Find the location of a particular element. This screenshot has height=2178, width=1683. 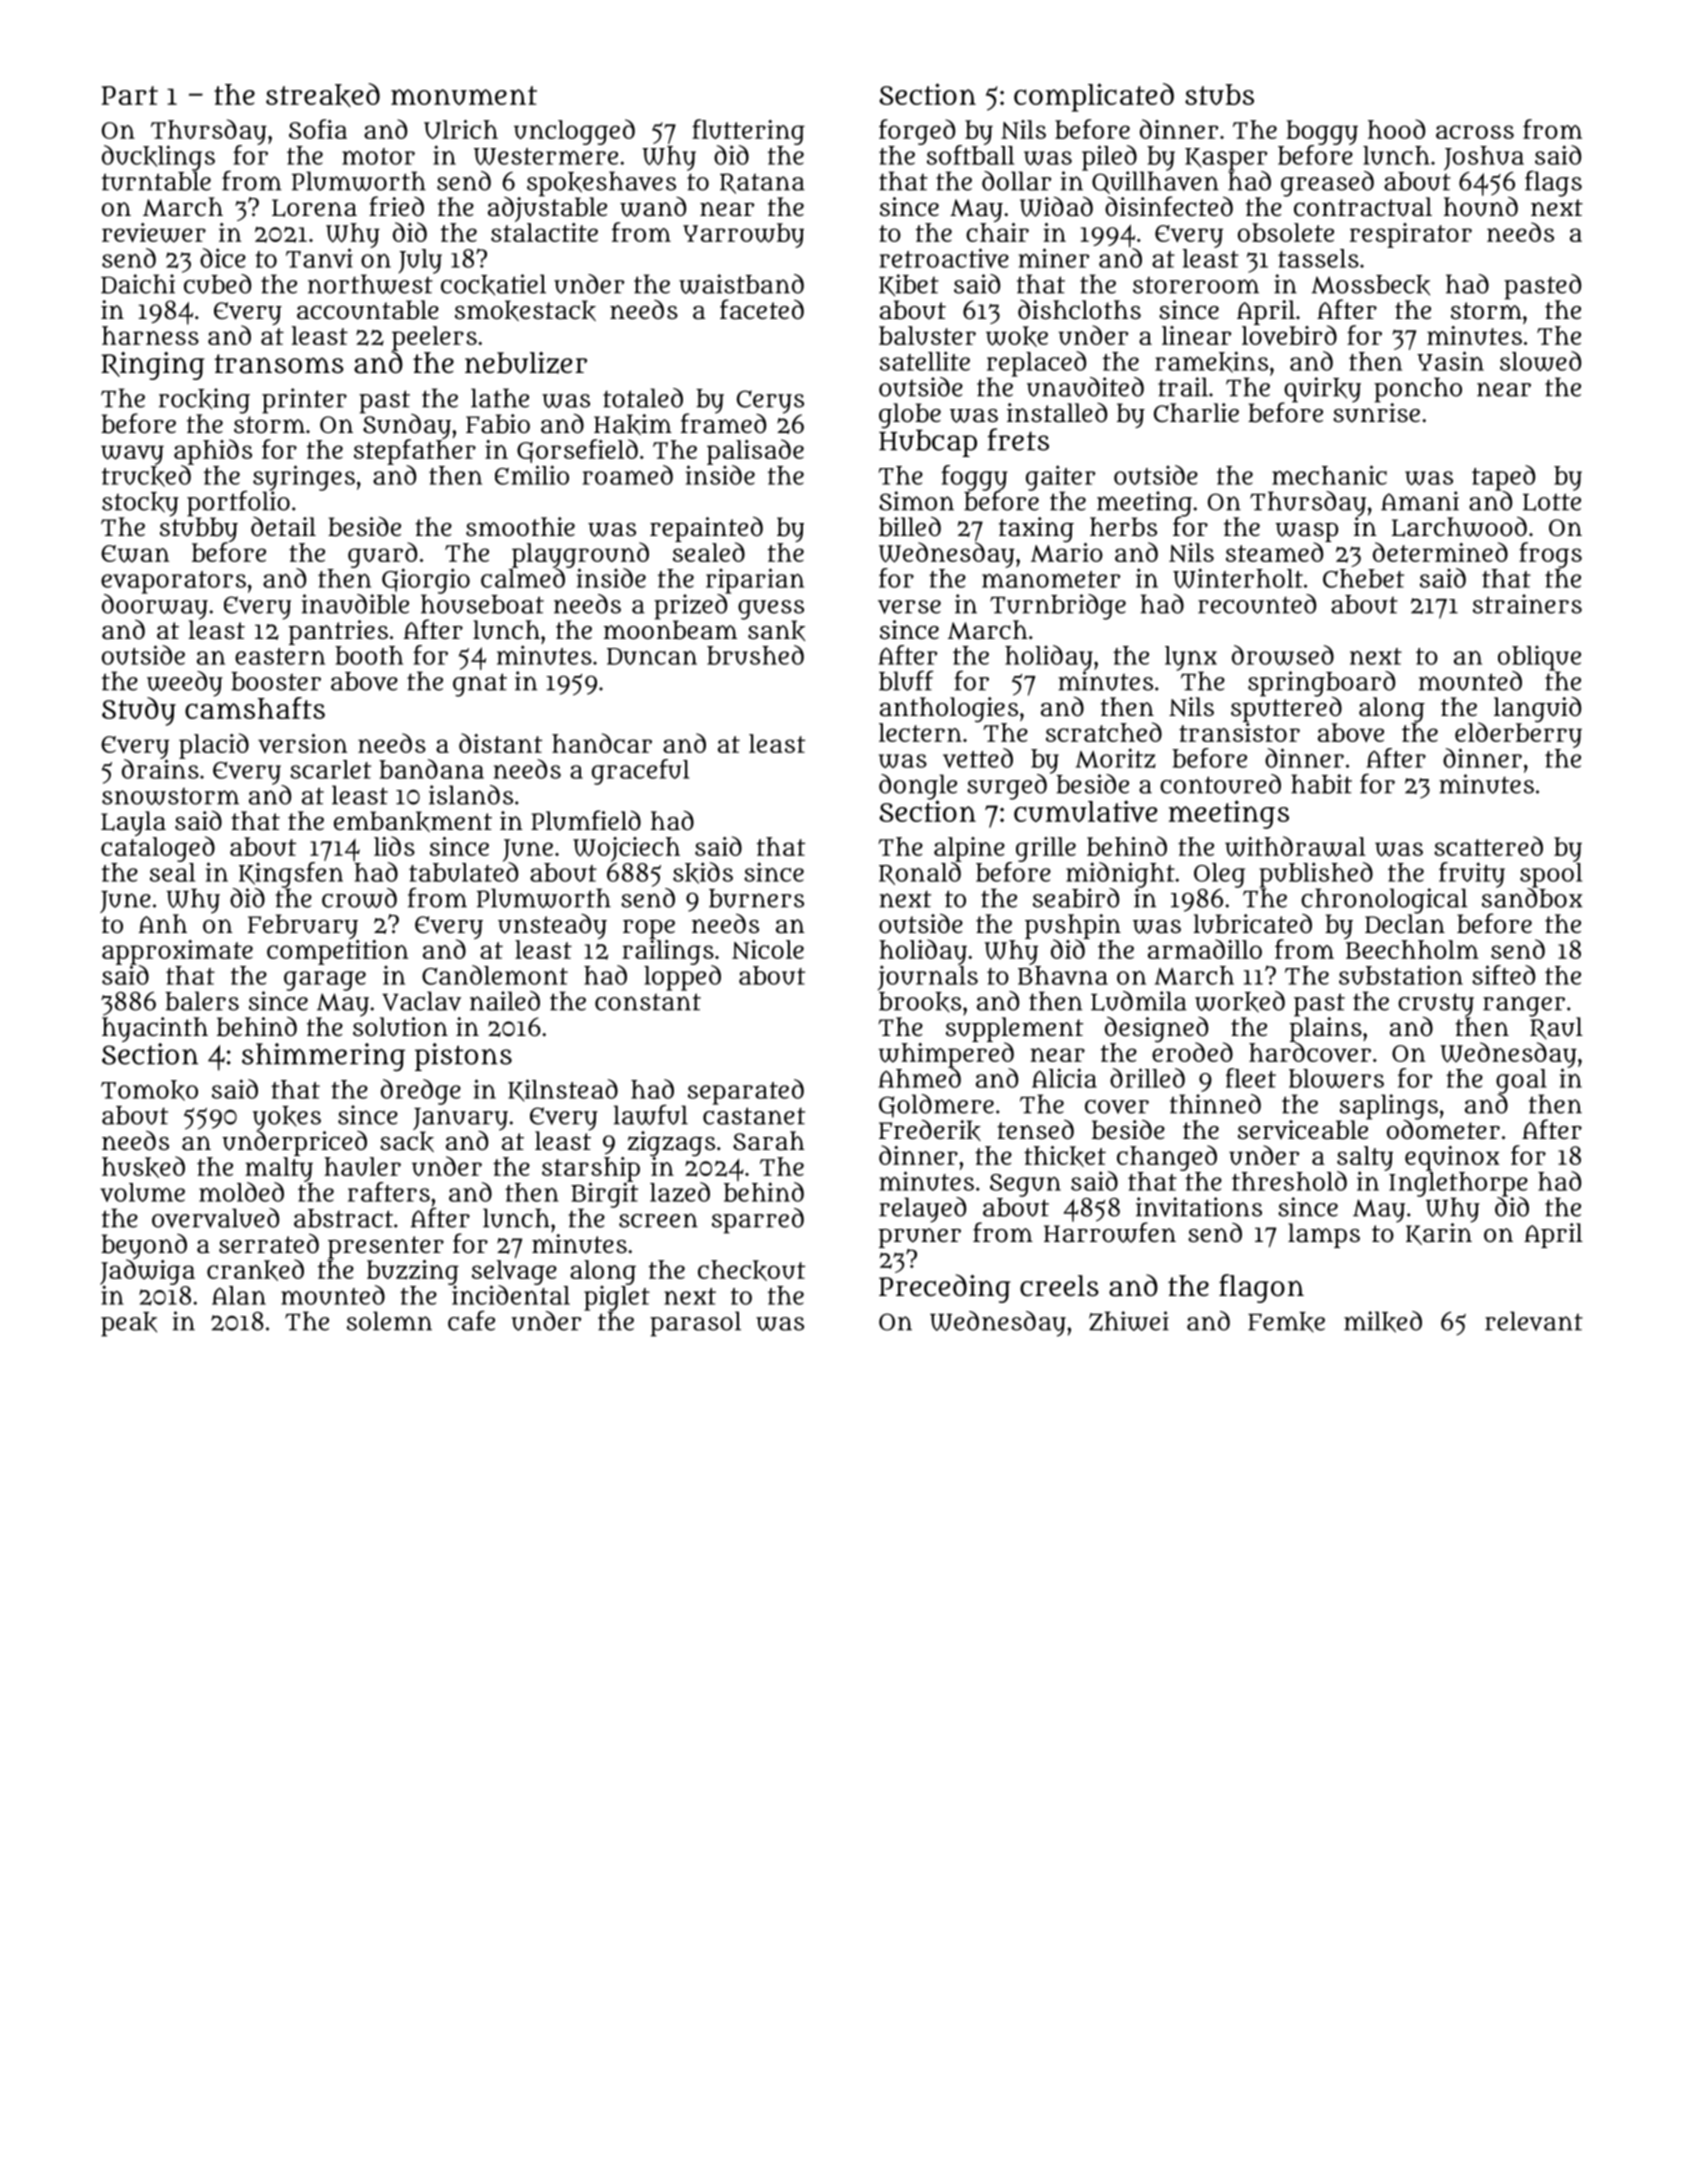

pushpin is located at coordinates (1073, 926).
